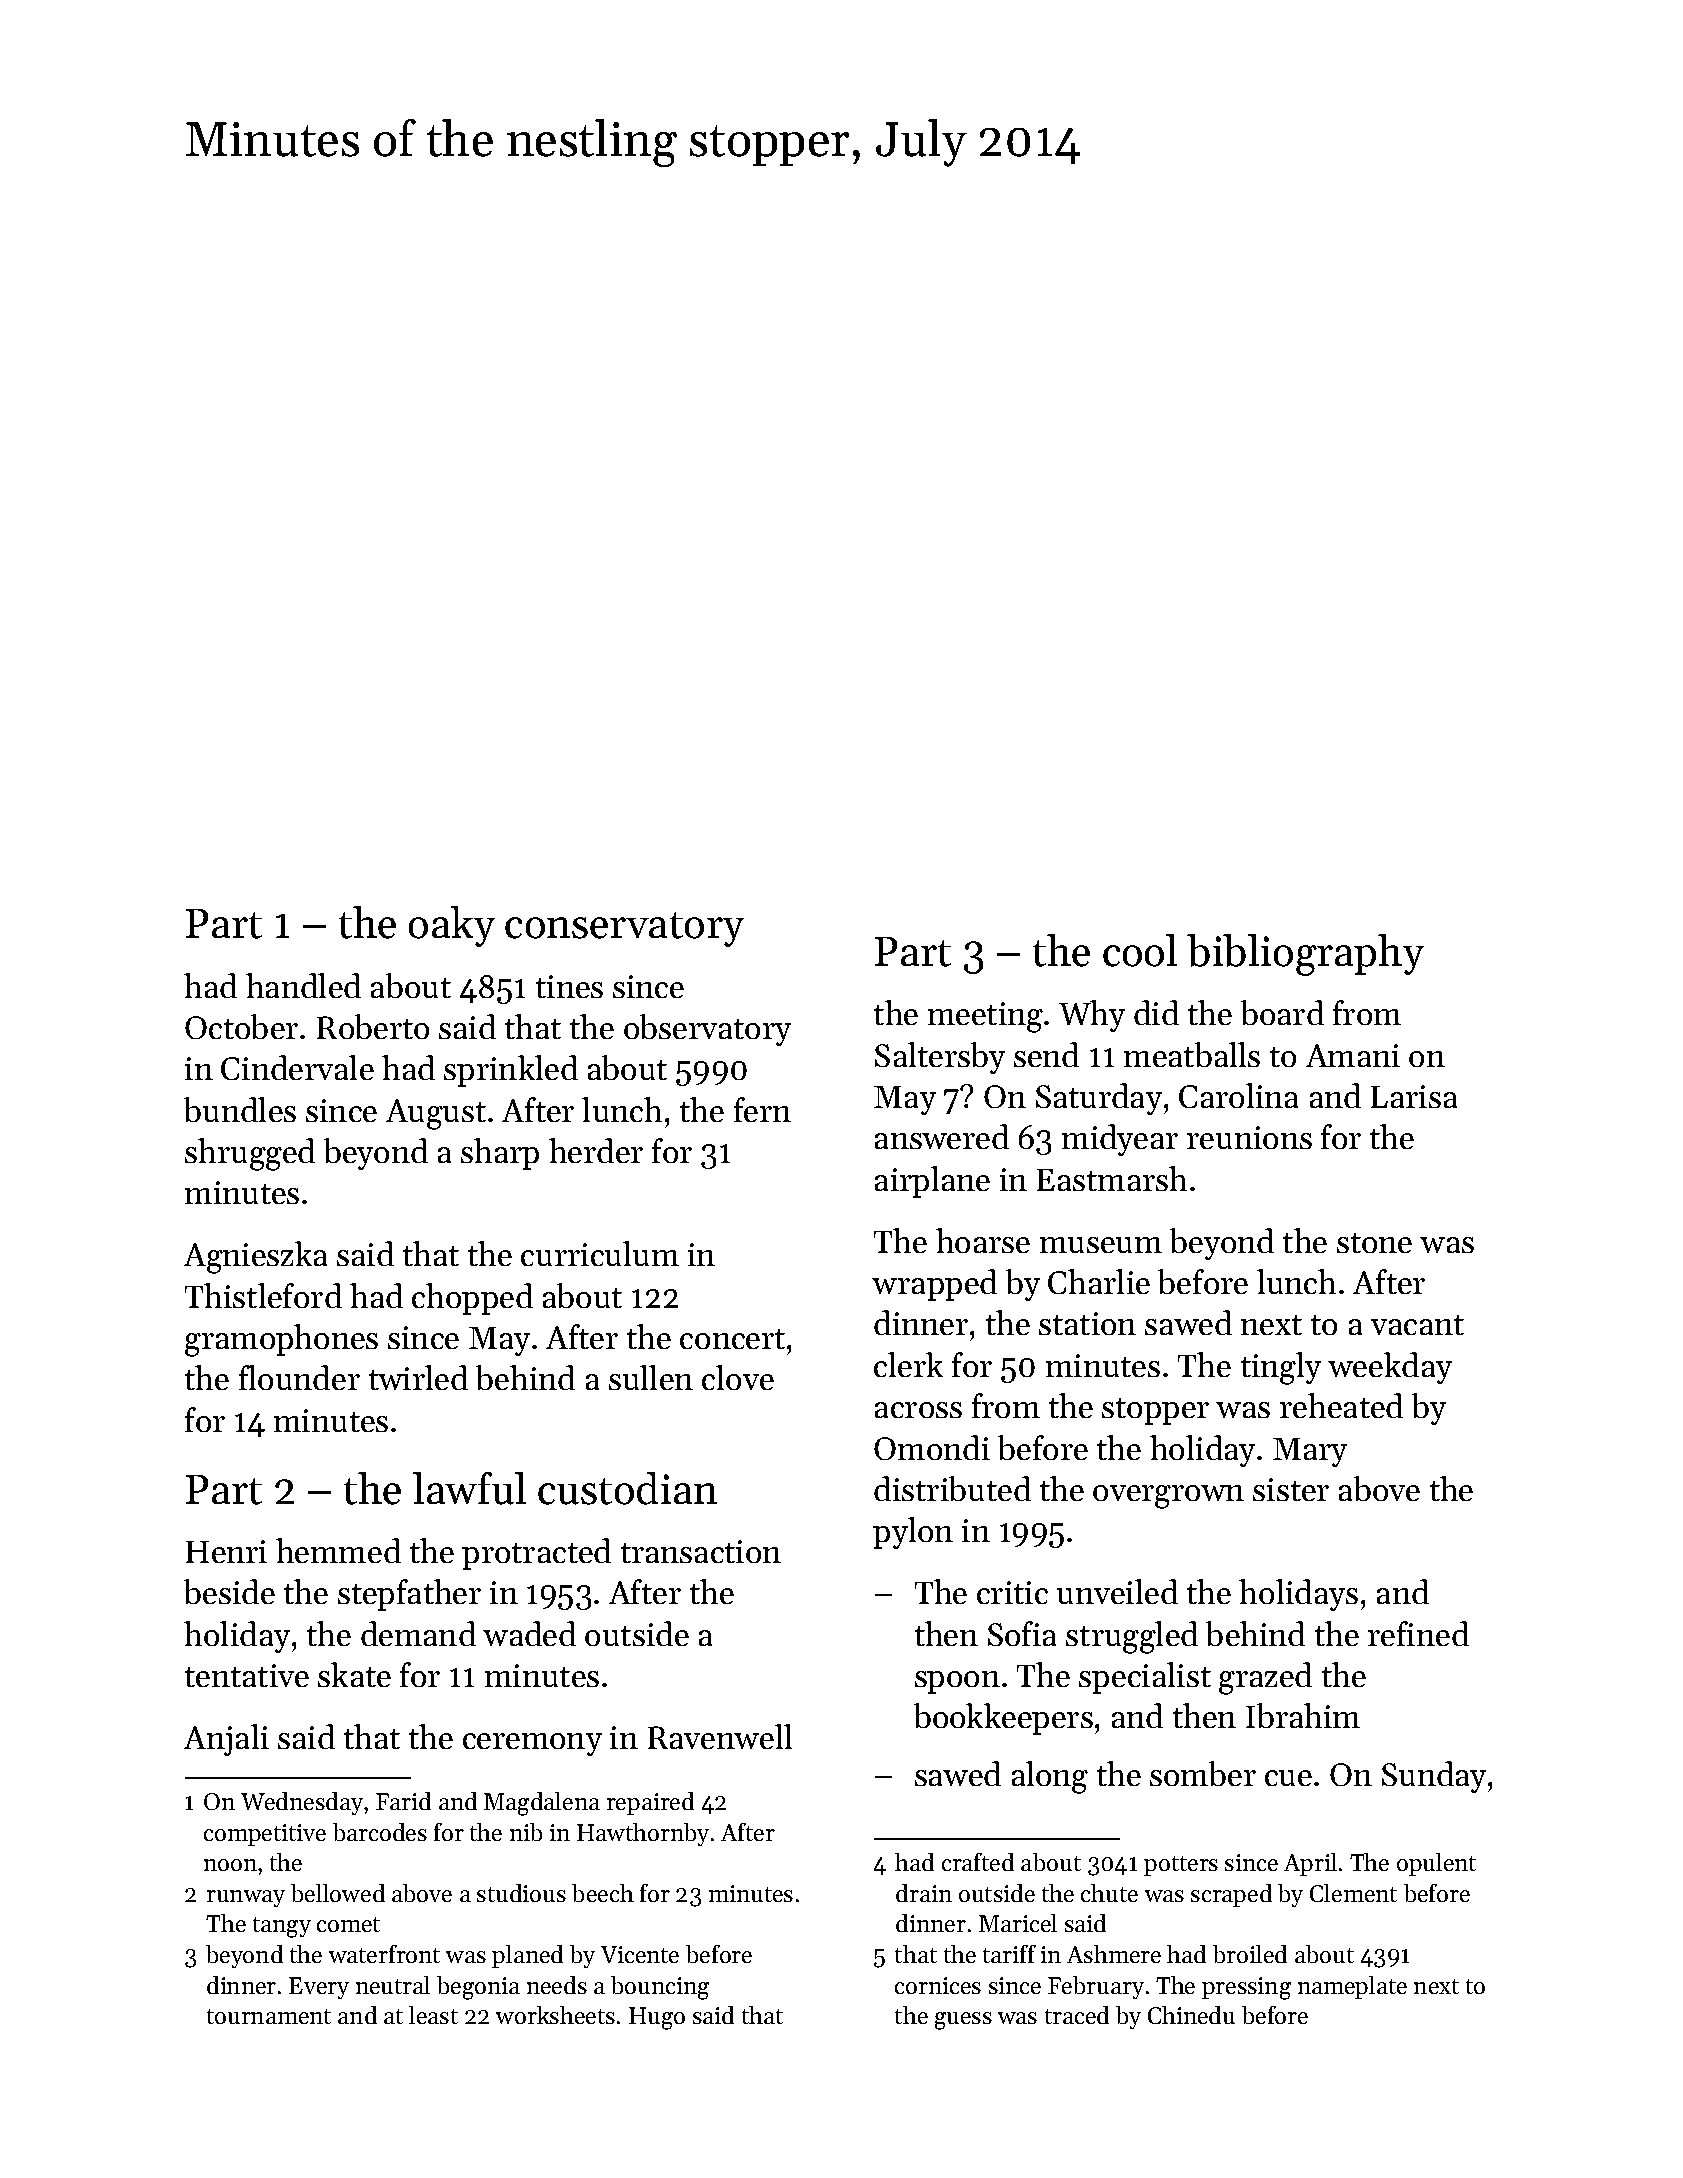 The width and height of the screenshot is (1683, 2178). What do you see at coordinates (627, 1488) in the screenshot?
I see `custodian` at bounding box center [627, 1488].
